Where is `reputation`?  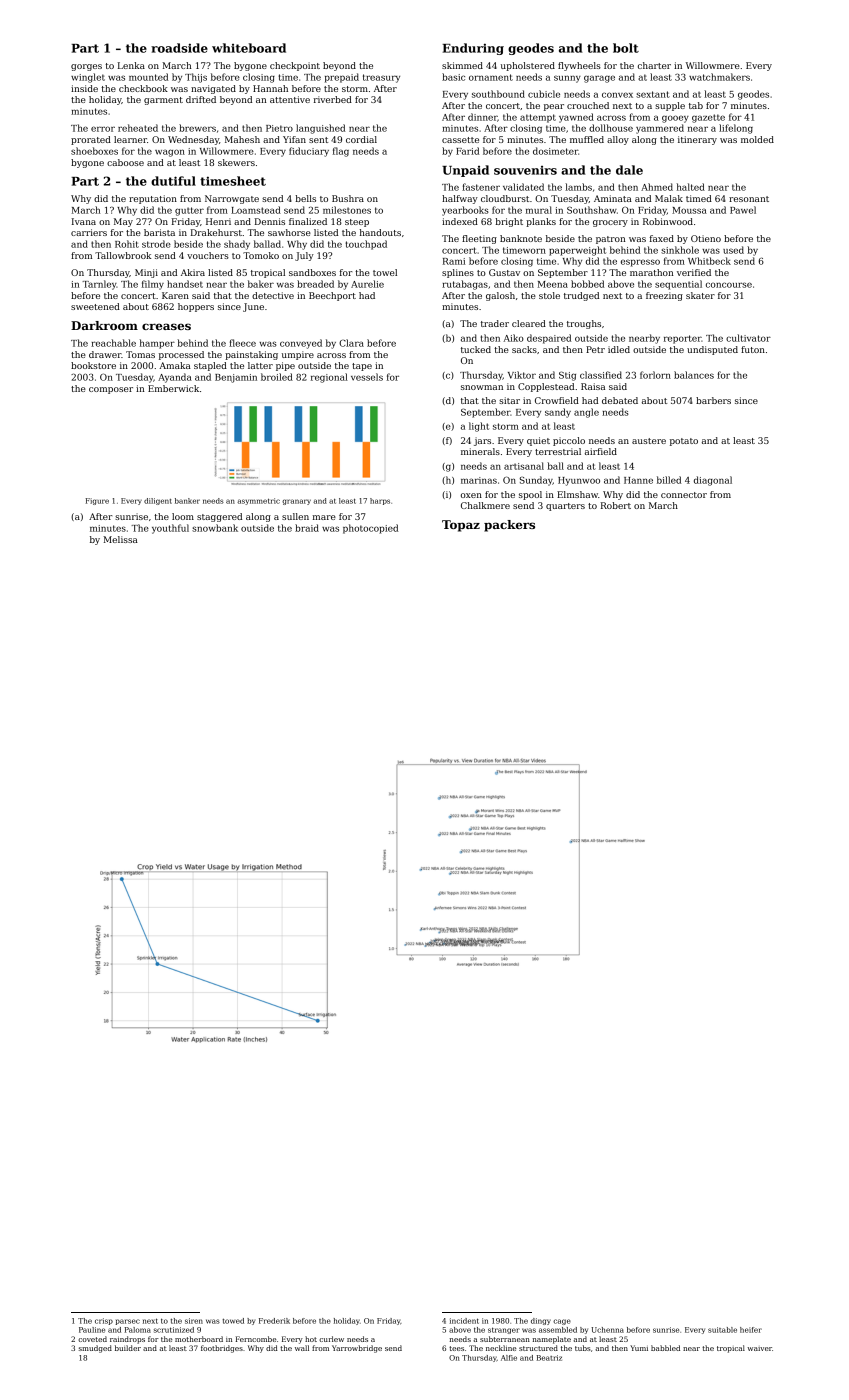 reputation is located at coordinates (153, 199).
